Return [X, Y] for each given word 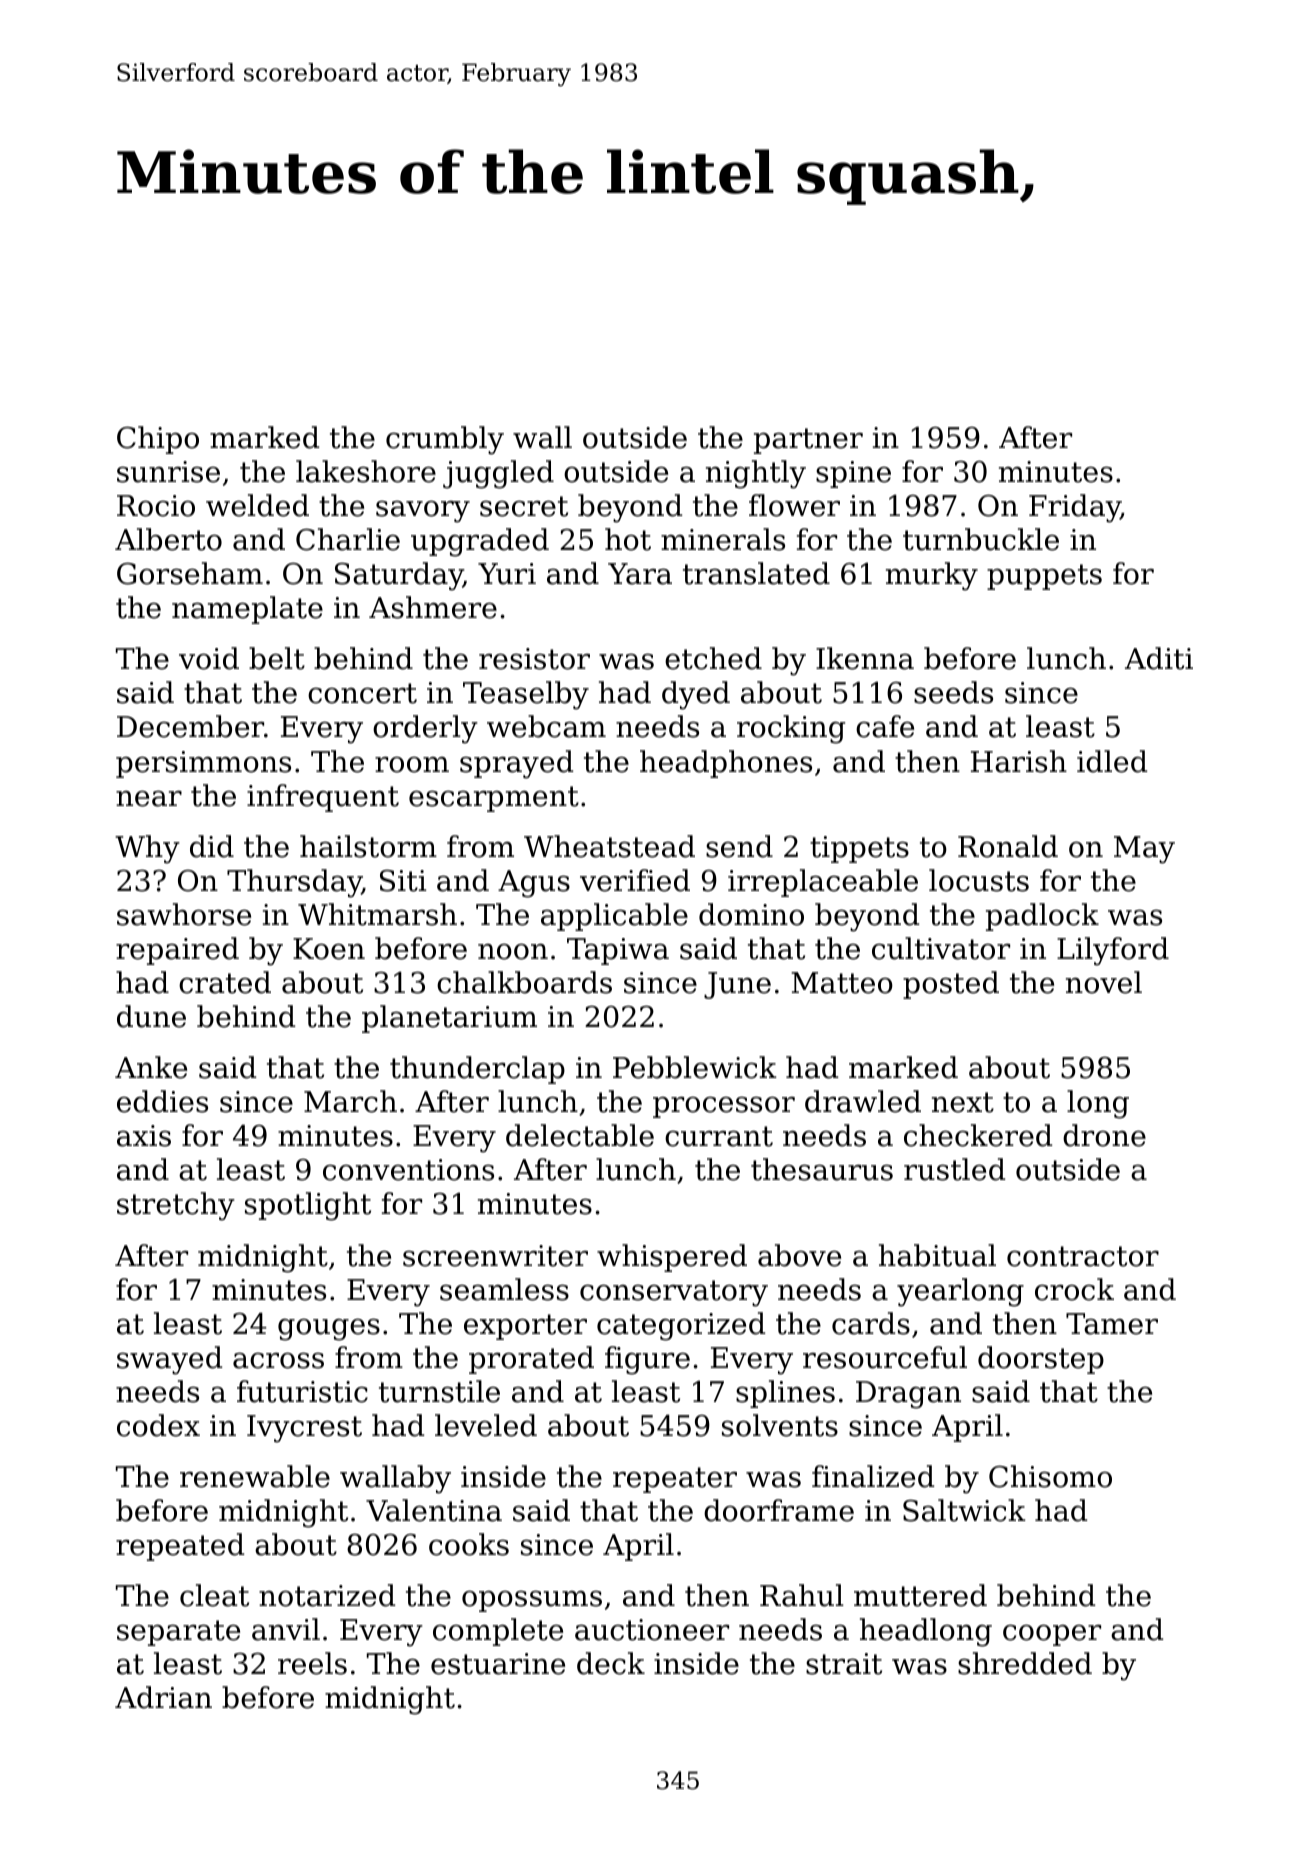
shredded [1025, 1663]
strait [844, 1664]
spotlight [308, 1206]
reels [312, 1663]
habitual [937, 1255]
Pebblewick [695, 1067]
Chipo [158, 440]
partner [808, 441]
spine [853, 474]
